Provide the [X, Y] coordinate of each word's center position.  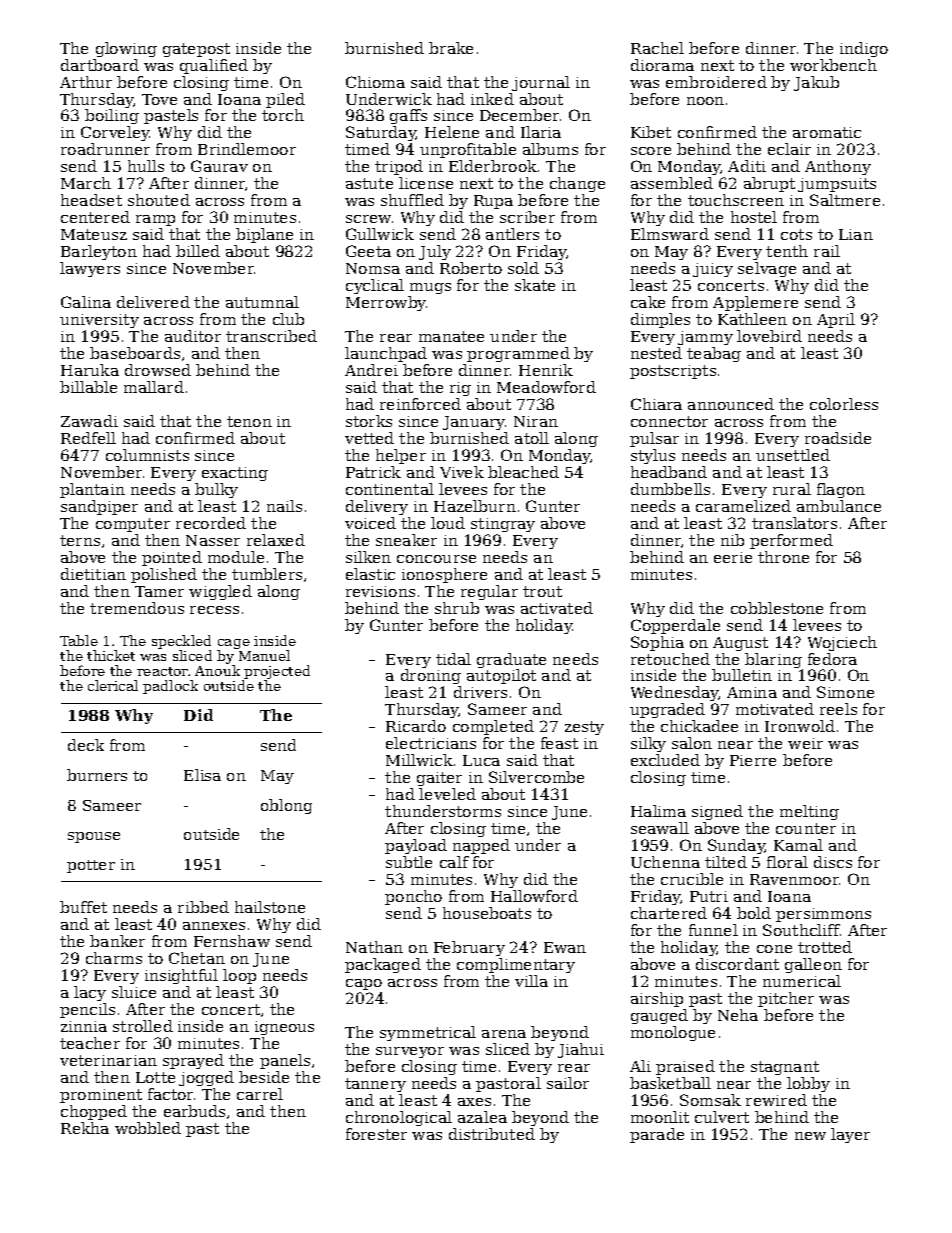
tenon [249, 421]
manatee [451, 336]
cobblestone [777, 608]
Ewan [565, 947]
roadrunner [105, 149]
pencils [87, 1010]
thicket [111, 655]
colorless [844, 404]
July [435, 252]
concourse [436, 559]
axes [474, 1102]
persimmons [823, 915]
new [810, 1136]
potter [91, 866]
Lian [856, 234]
